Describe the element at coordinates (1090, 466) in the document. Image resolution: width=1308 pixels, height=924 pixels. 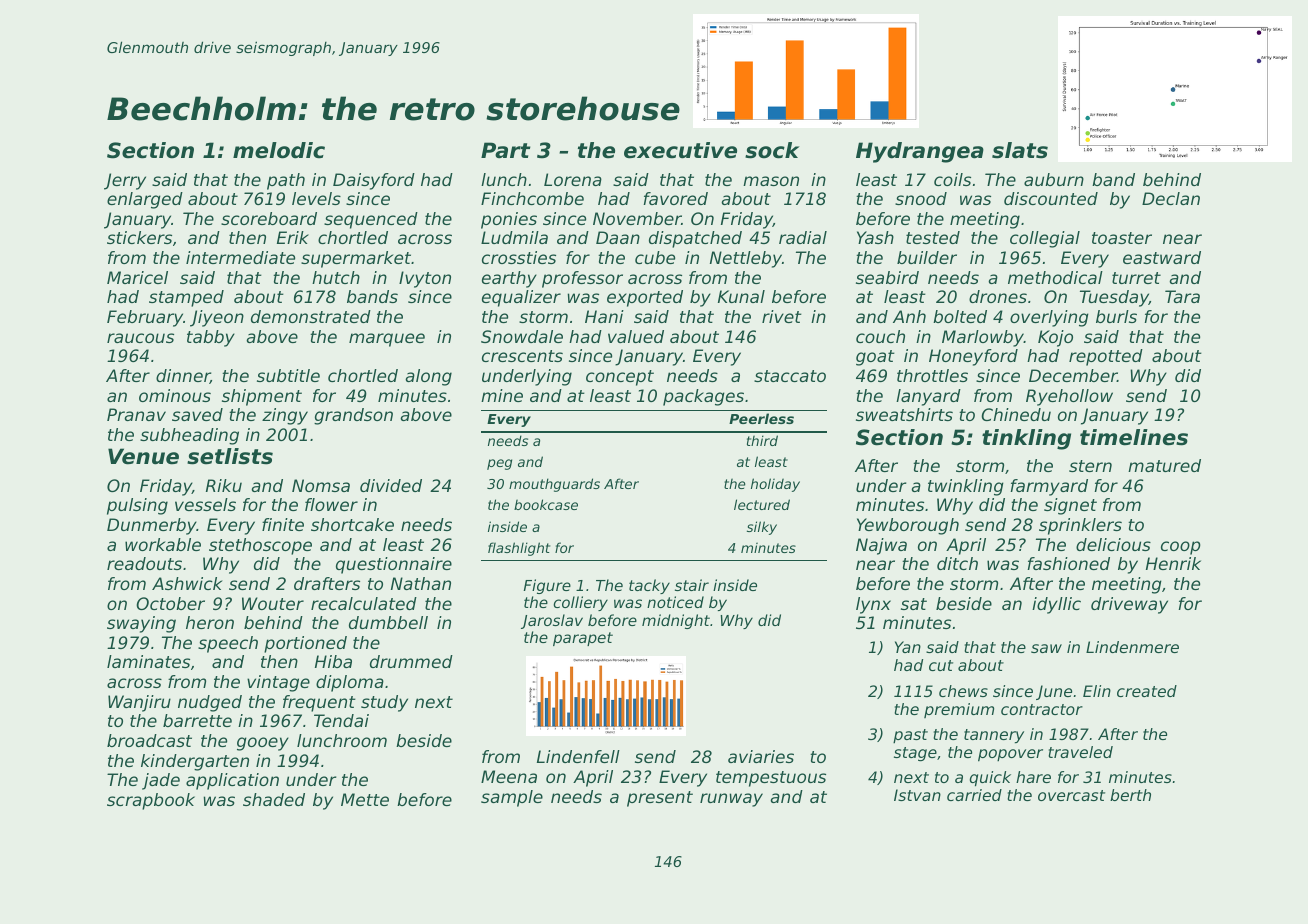
I see `stern` at that location.
